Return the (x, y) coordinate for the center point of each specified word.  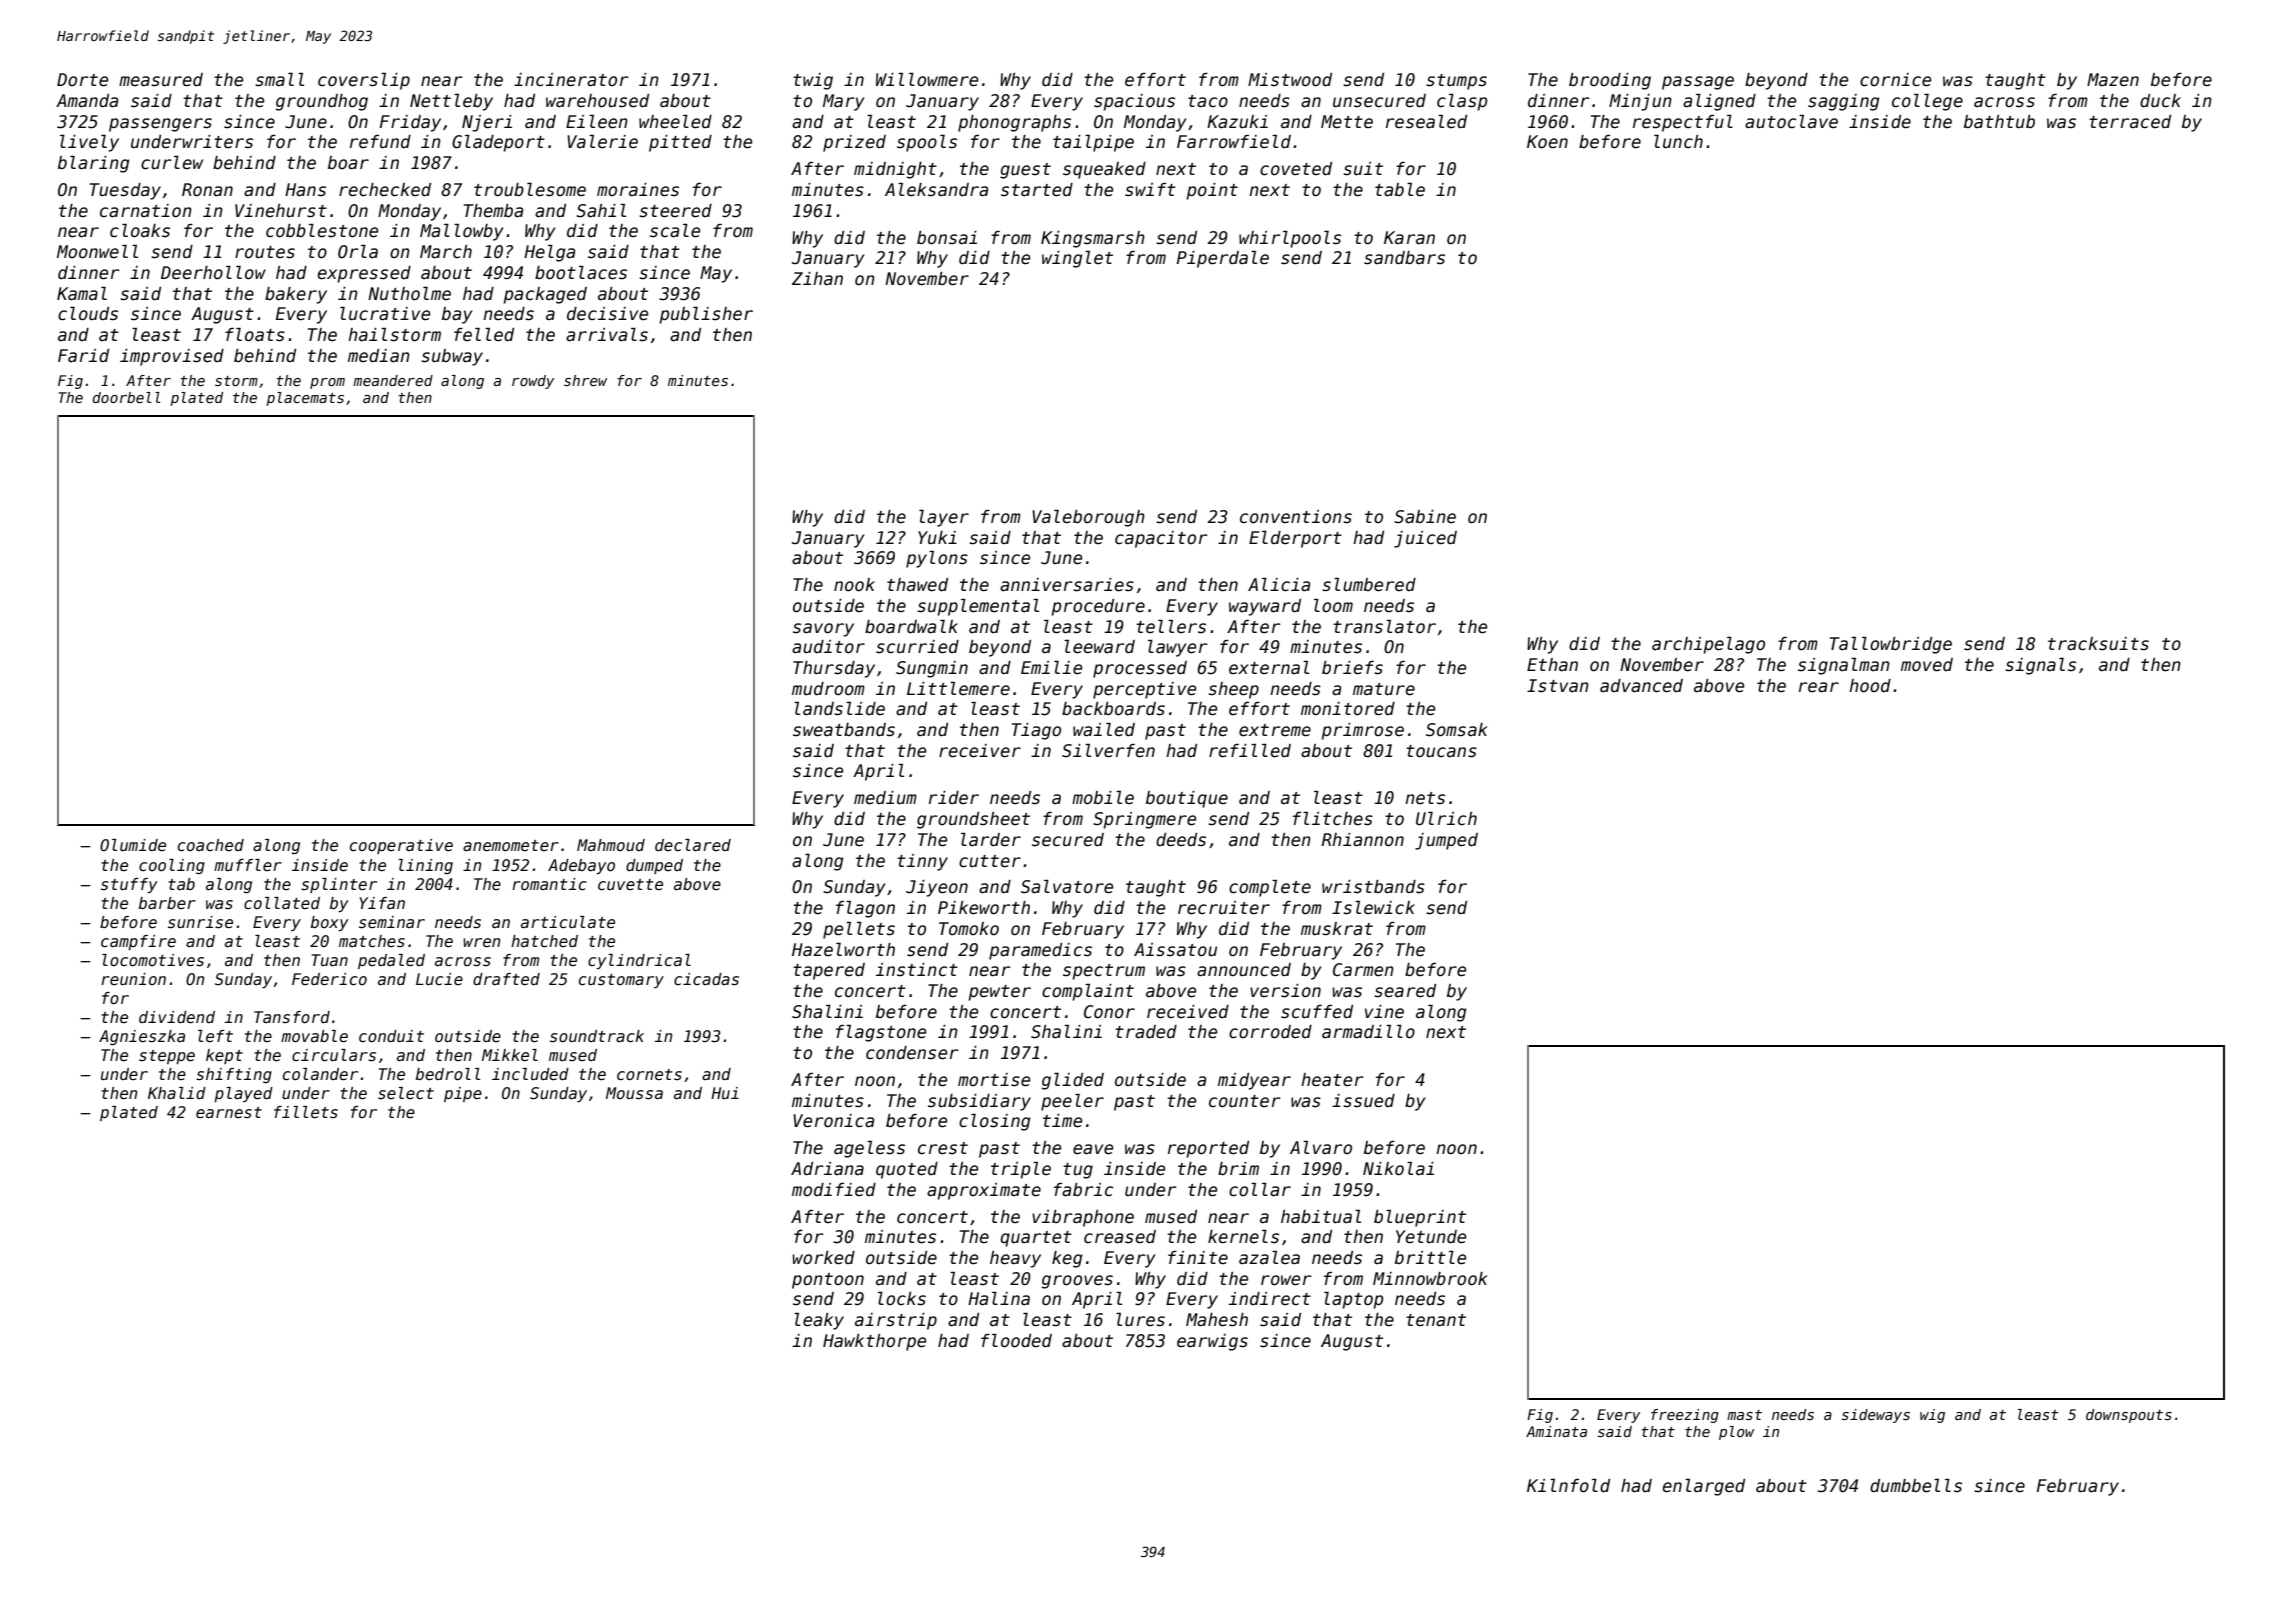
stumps (1456, 82)
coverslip (364, 81)
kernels (1243, 1237)
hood (1870, 686)
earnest (229, 1112)
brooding (1610, 81)
